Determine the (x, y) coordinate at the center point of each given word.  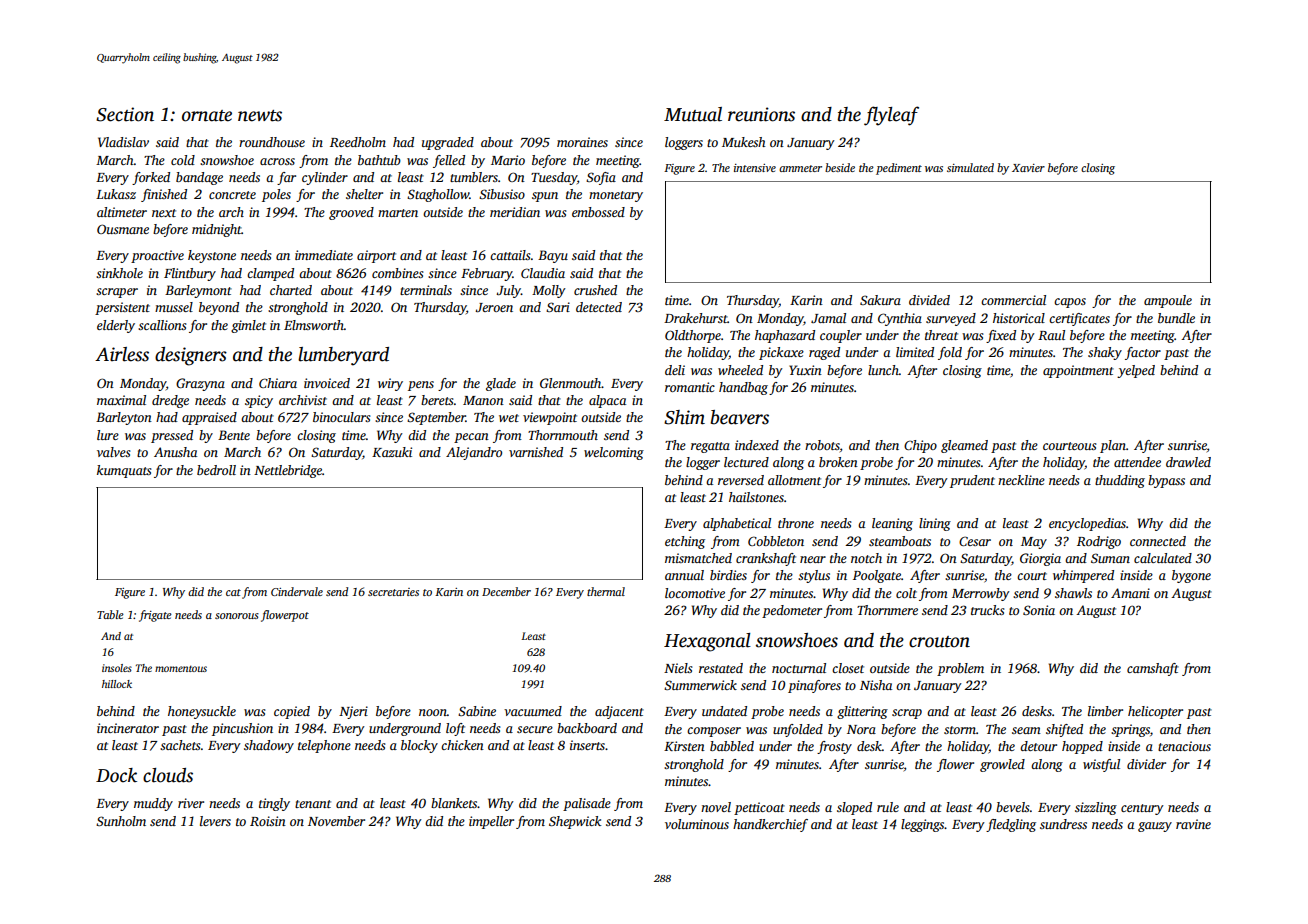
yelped (1136, 371)
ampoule (1168, 301)
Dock (116, 775)
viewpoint (550, 418)
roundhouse (272, 142)
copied (292, 712)
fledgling (1011, 825)
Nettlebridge (288, 471)
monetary (616, 196)
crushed (595, 290)
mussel (174, 307)
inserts (587, 745)
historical (1019, 318)
